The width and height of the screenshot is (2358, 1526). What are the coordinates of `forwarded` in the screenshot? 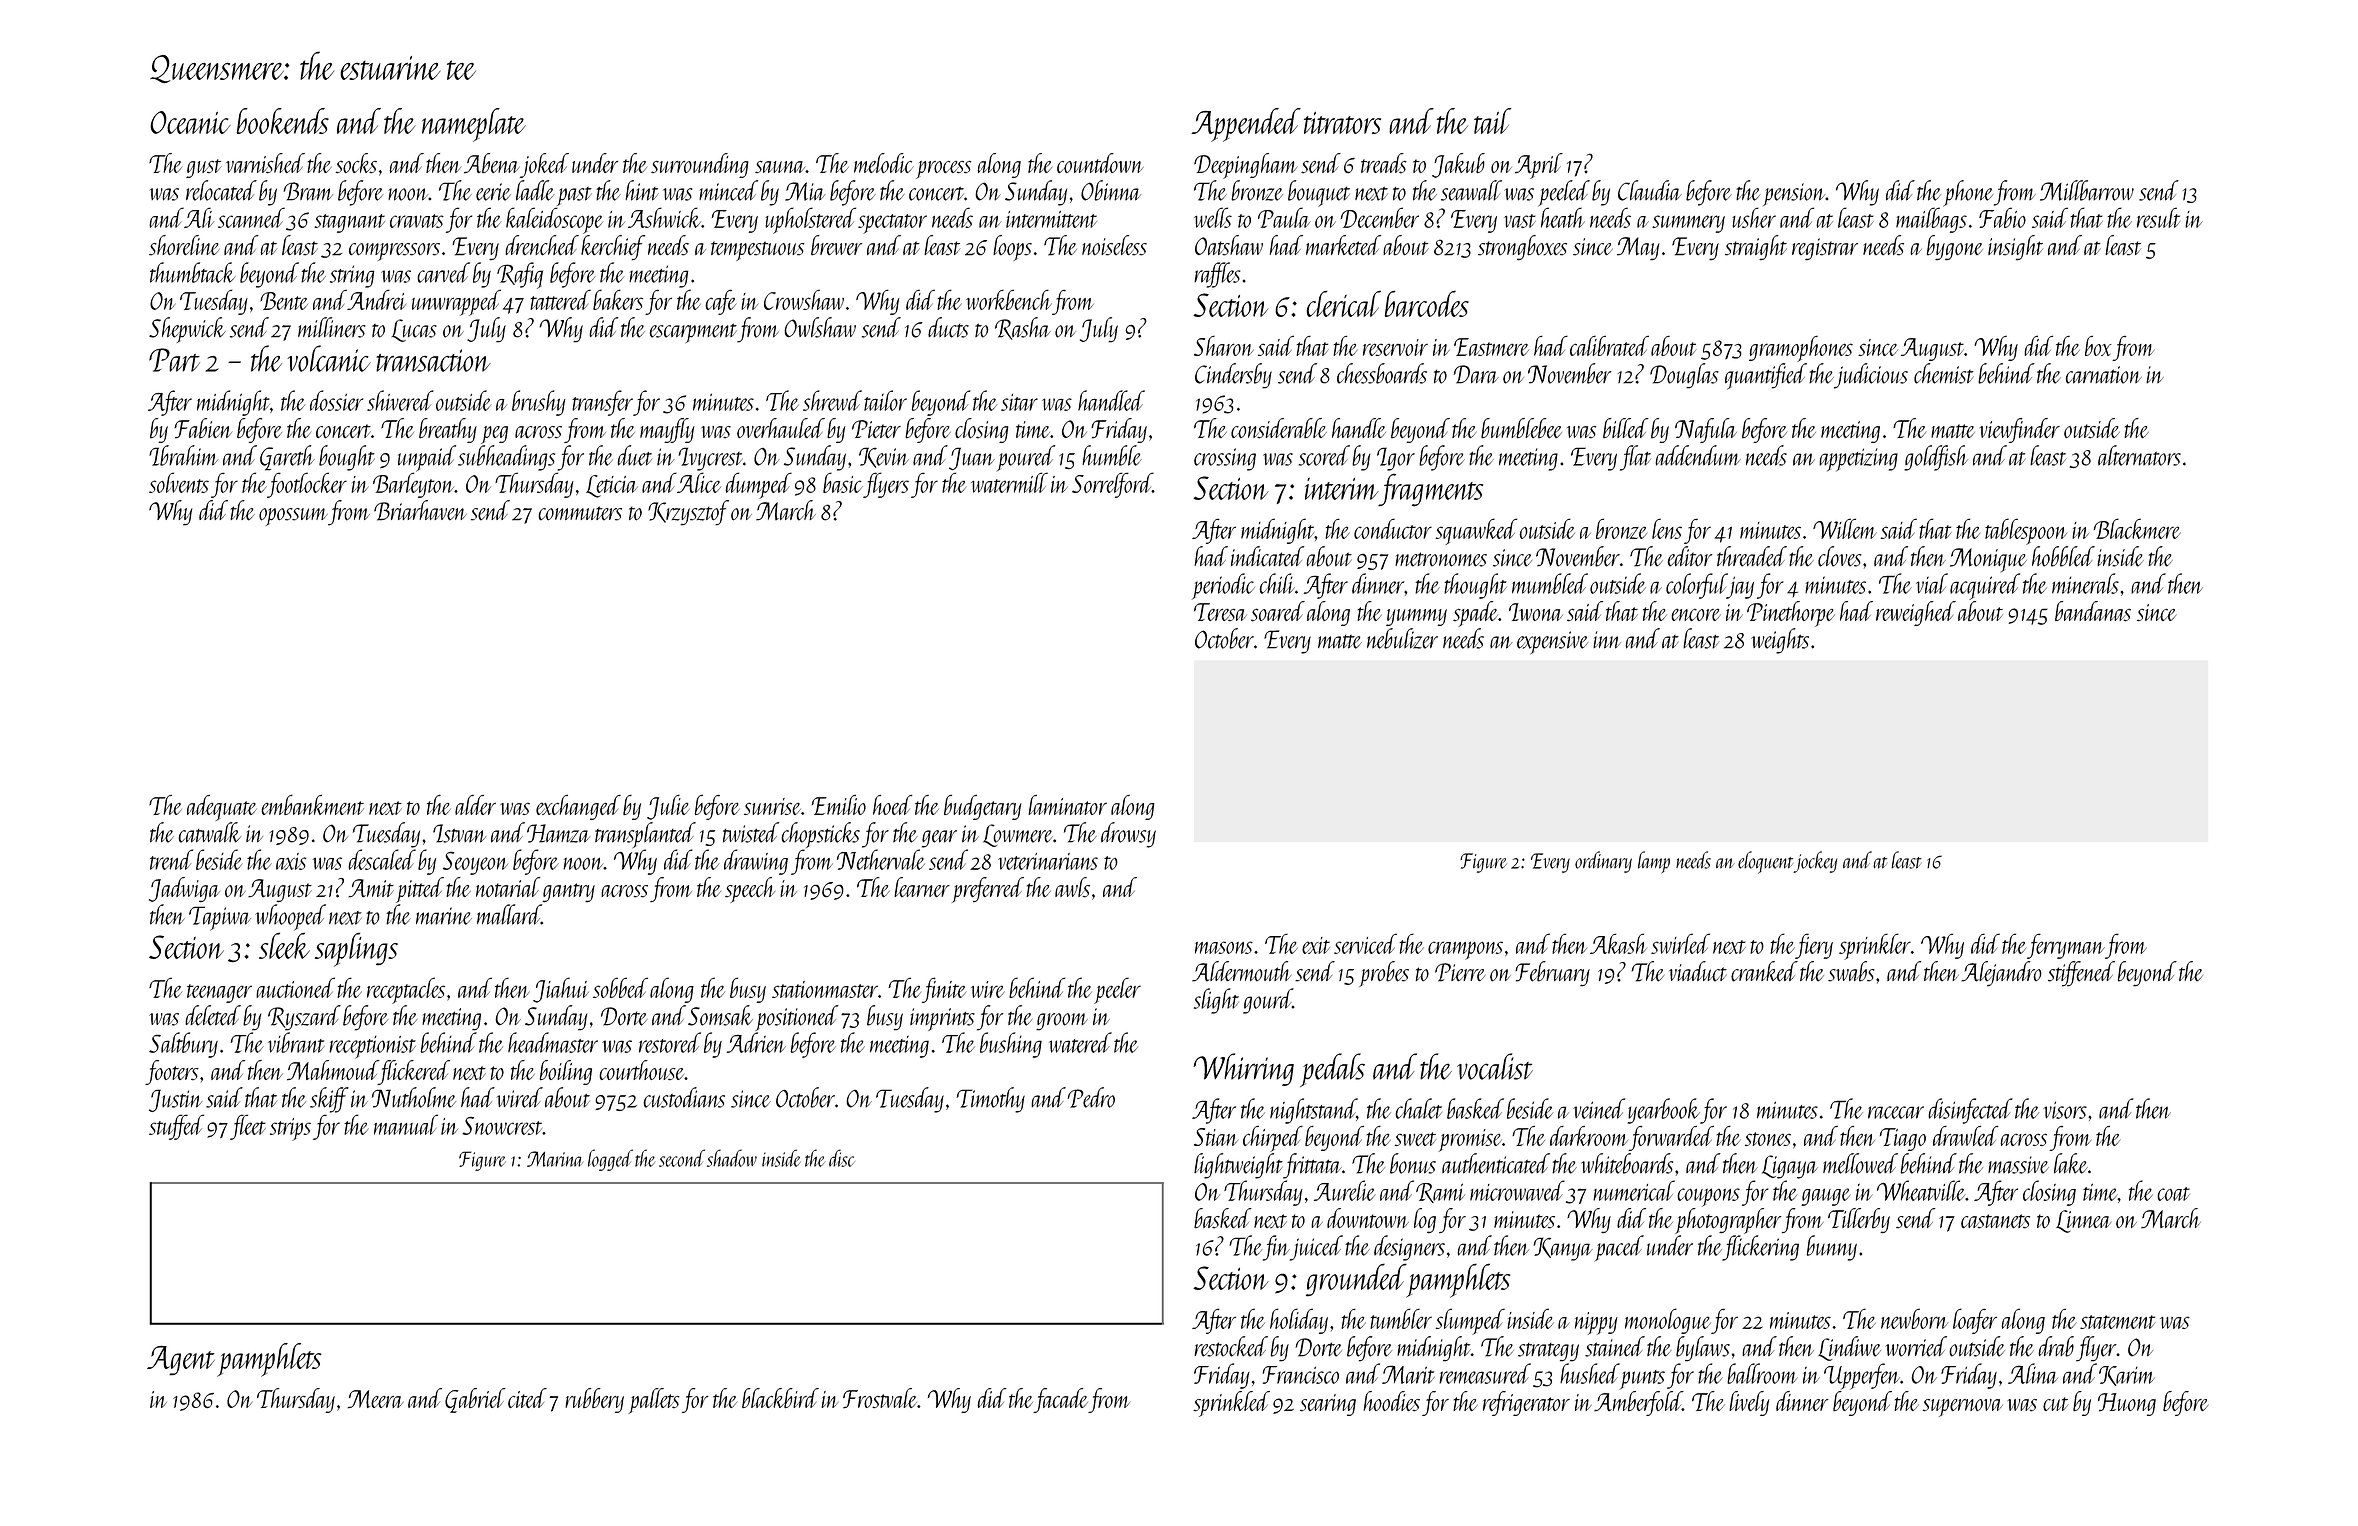 It's located at (1671, 1138).
